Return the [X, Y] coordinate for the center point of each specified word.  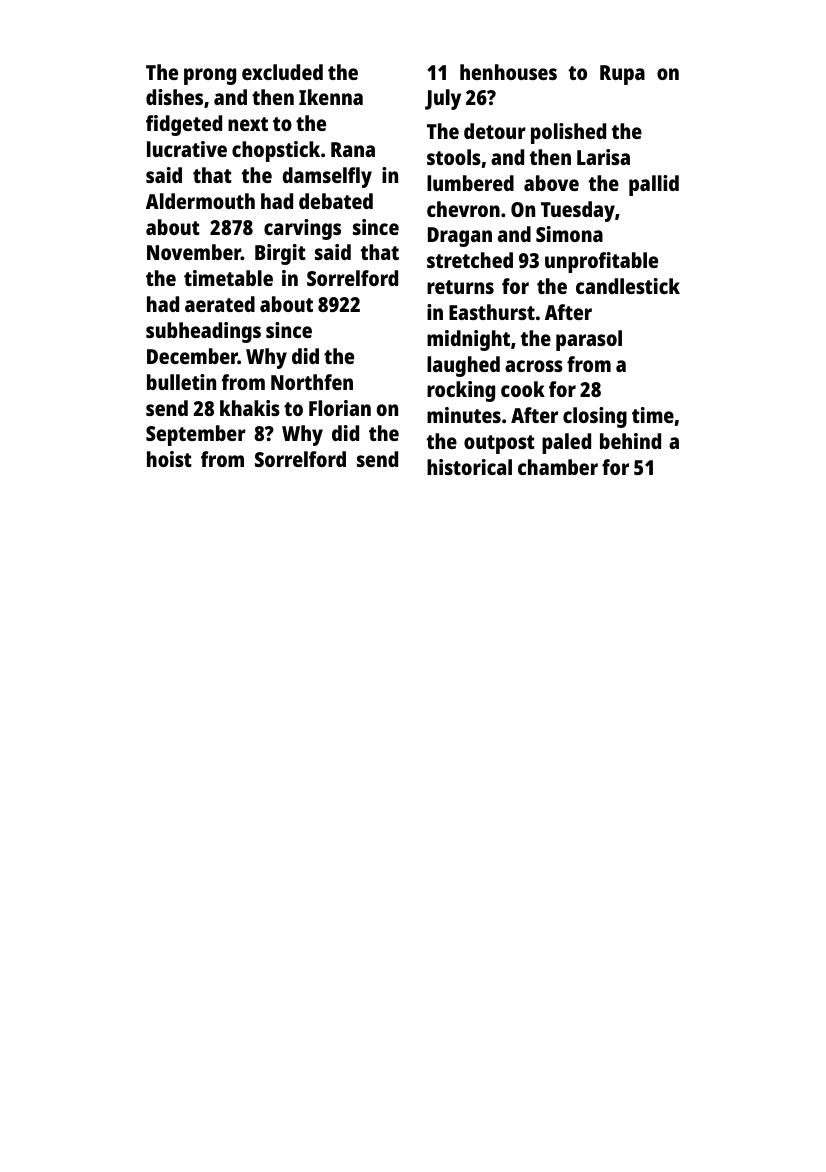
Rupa [622, 75]
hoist [169, 459]
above [551, 183]
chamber [558, 467]
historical [469, 467]
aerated [220, 304]
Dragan [460, 237]
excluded [282, 72]
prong [210, 76]
